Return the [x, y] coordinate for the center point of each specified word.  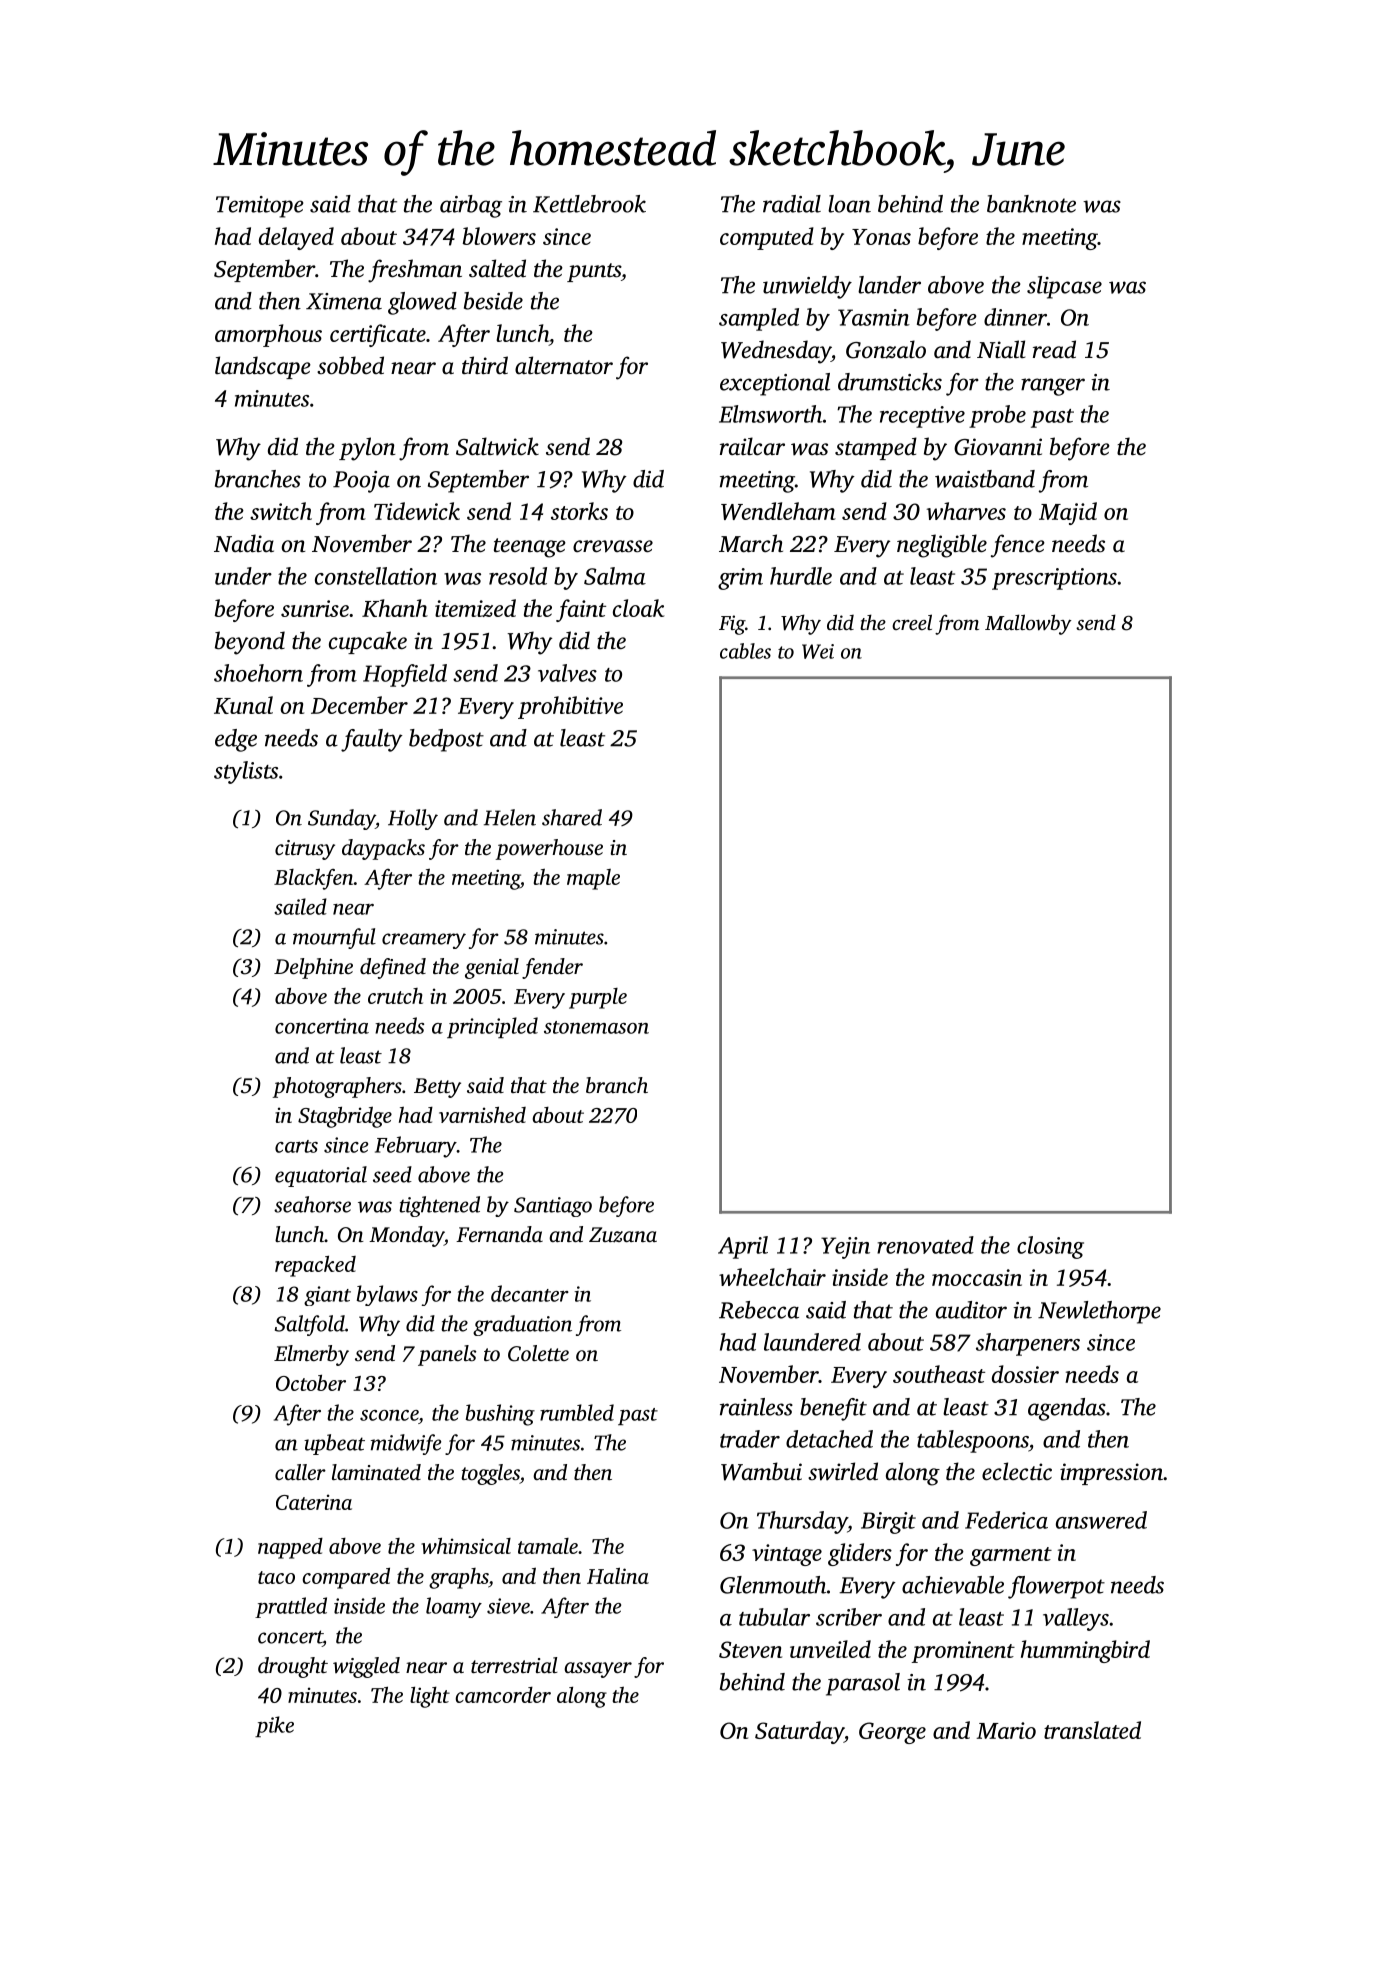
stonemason [596, 1027]
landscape [263, 367]
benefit [833, 1409]
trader [750, 1439]
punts [594, 272]
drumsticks [890, 382]
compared [346, 1578]
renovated [925, 1245]
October [311, 1383]
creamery [424, 941]
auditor [971, 1310]
